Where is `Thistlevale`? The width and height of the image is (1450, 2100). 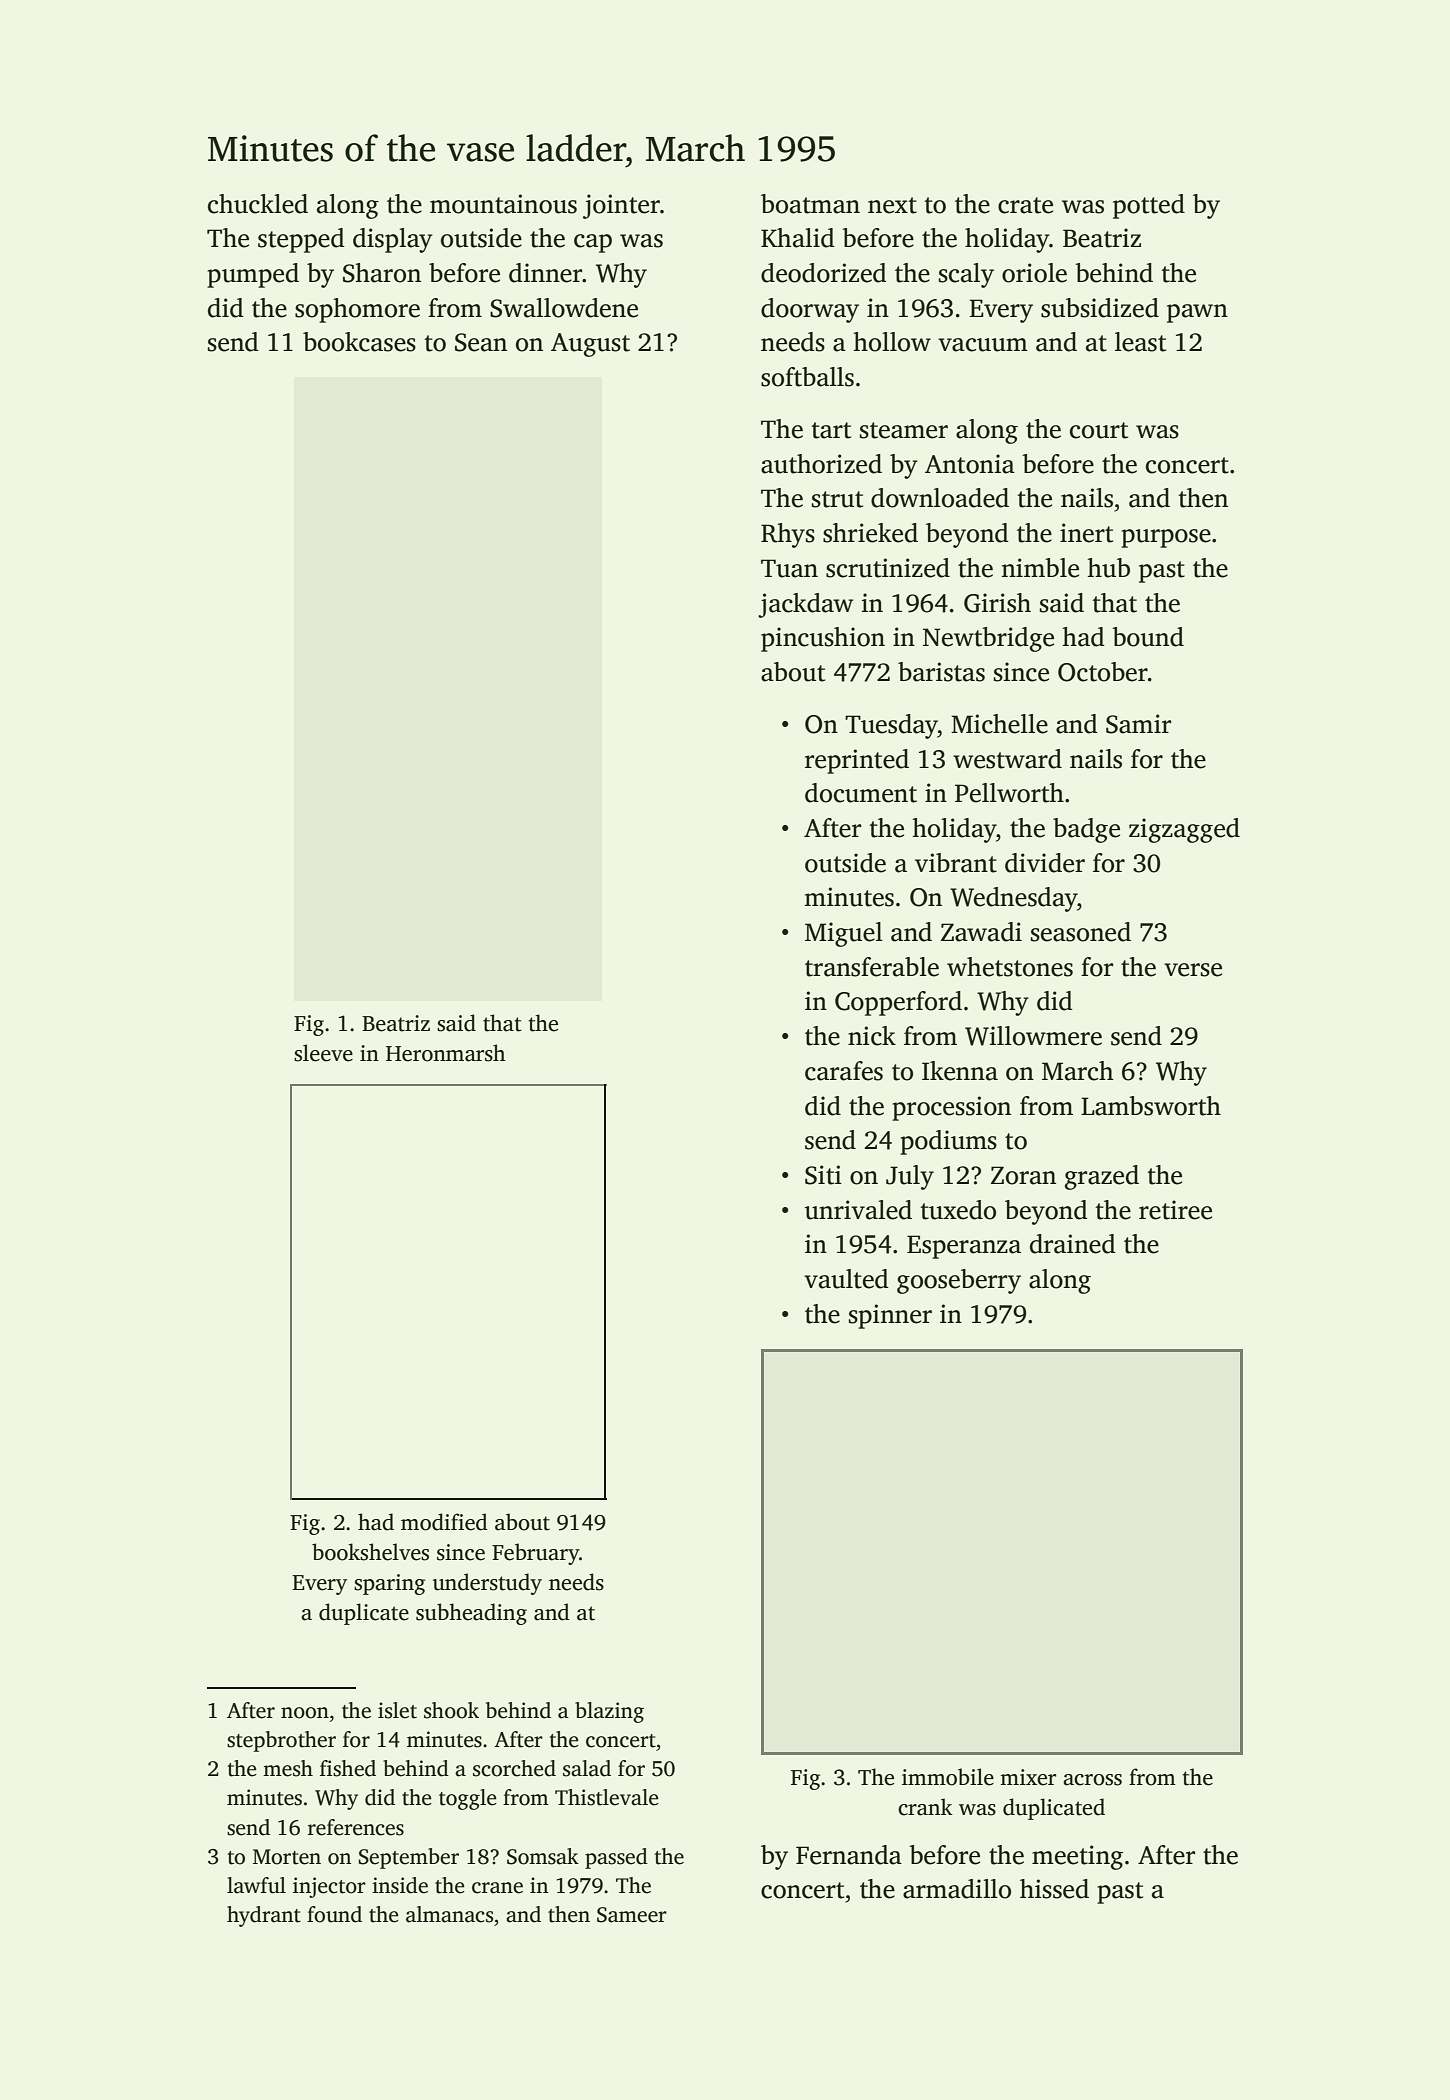
Thistlevale is located at coordinates (607, 1797).
